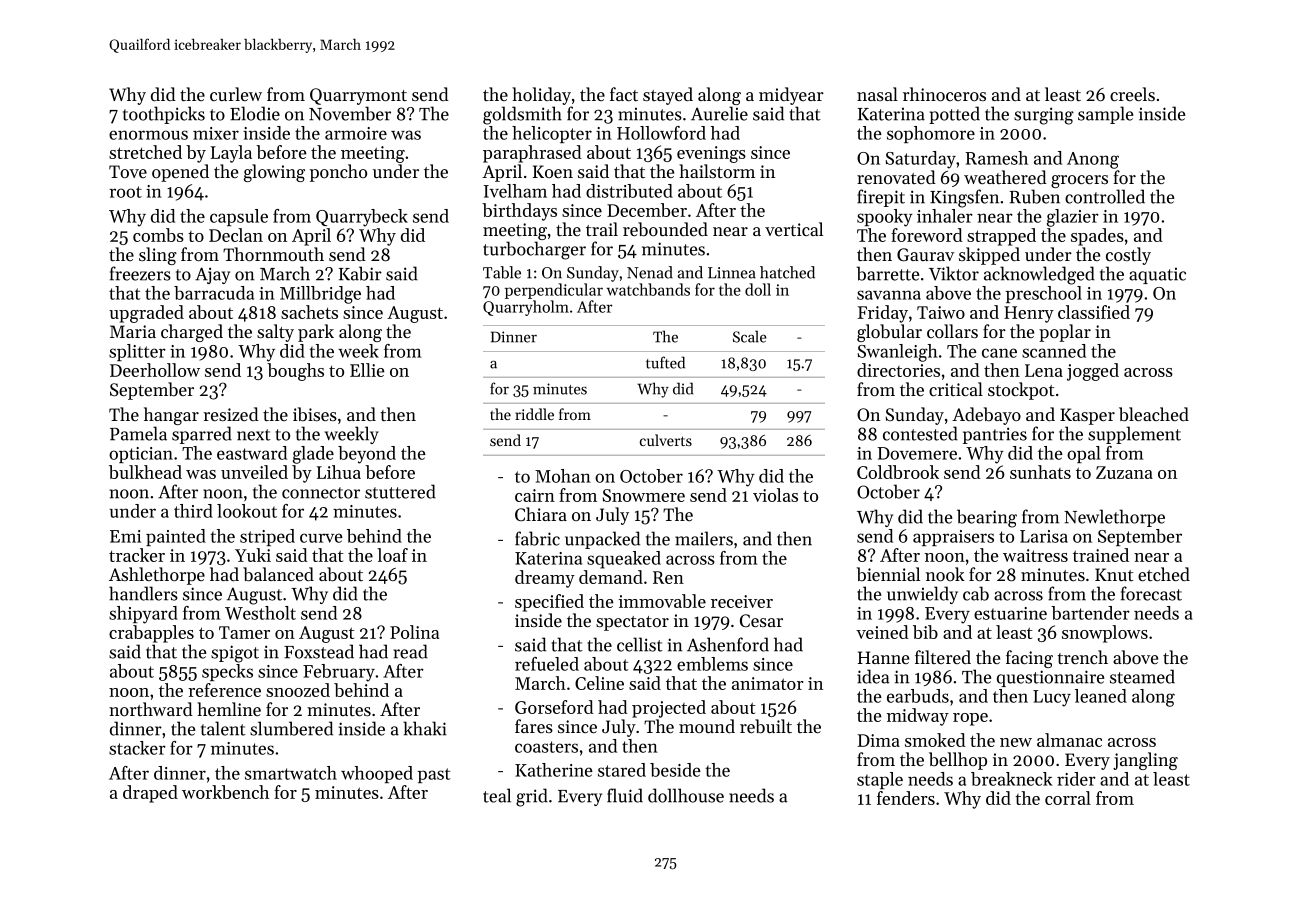  I want to click on rhinoceros, so click(944, 94).
